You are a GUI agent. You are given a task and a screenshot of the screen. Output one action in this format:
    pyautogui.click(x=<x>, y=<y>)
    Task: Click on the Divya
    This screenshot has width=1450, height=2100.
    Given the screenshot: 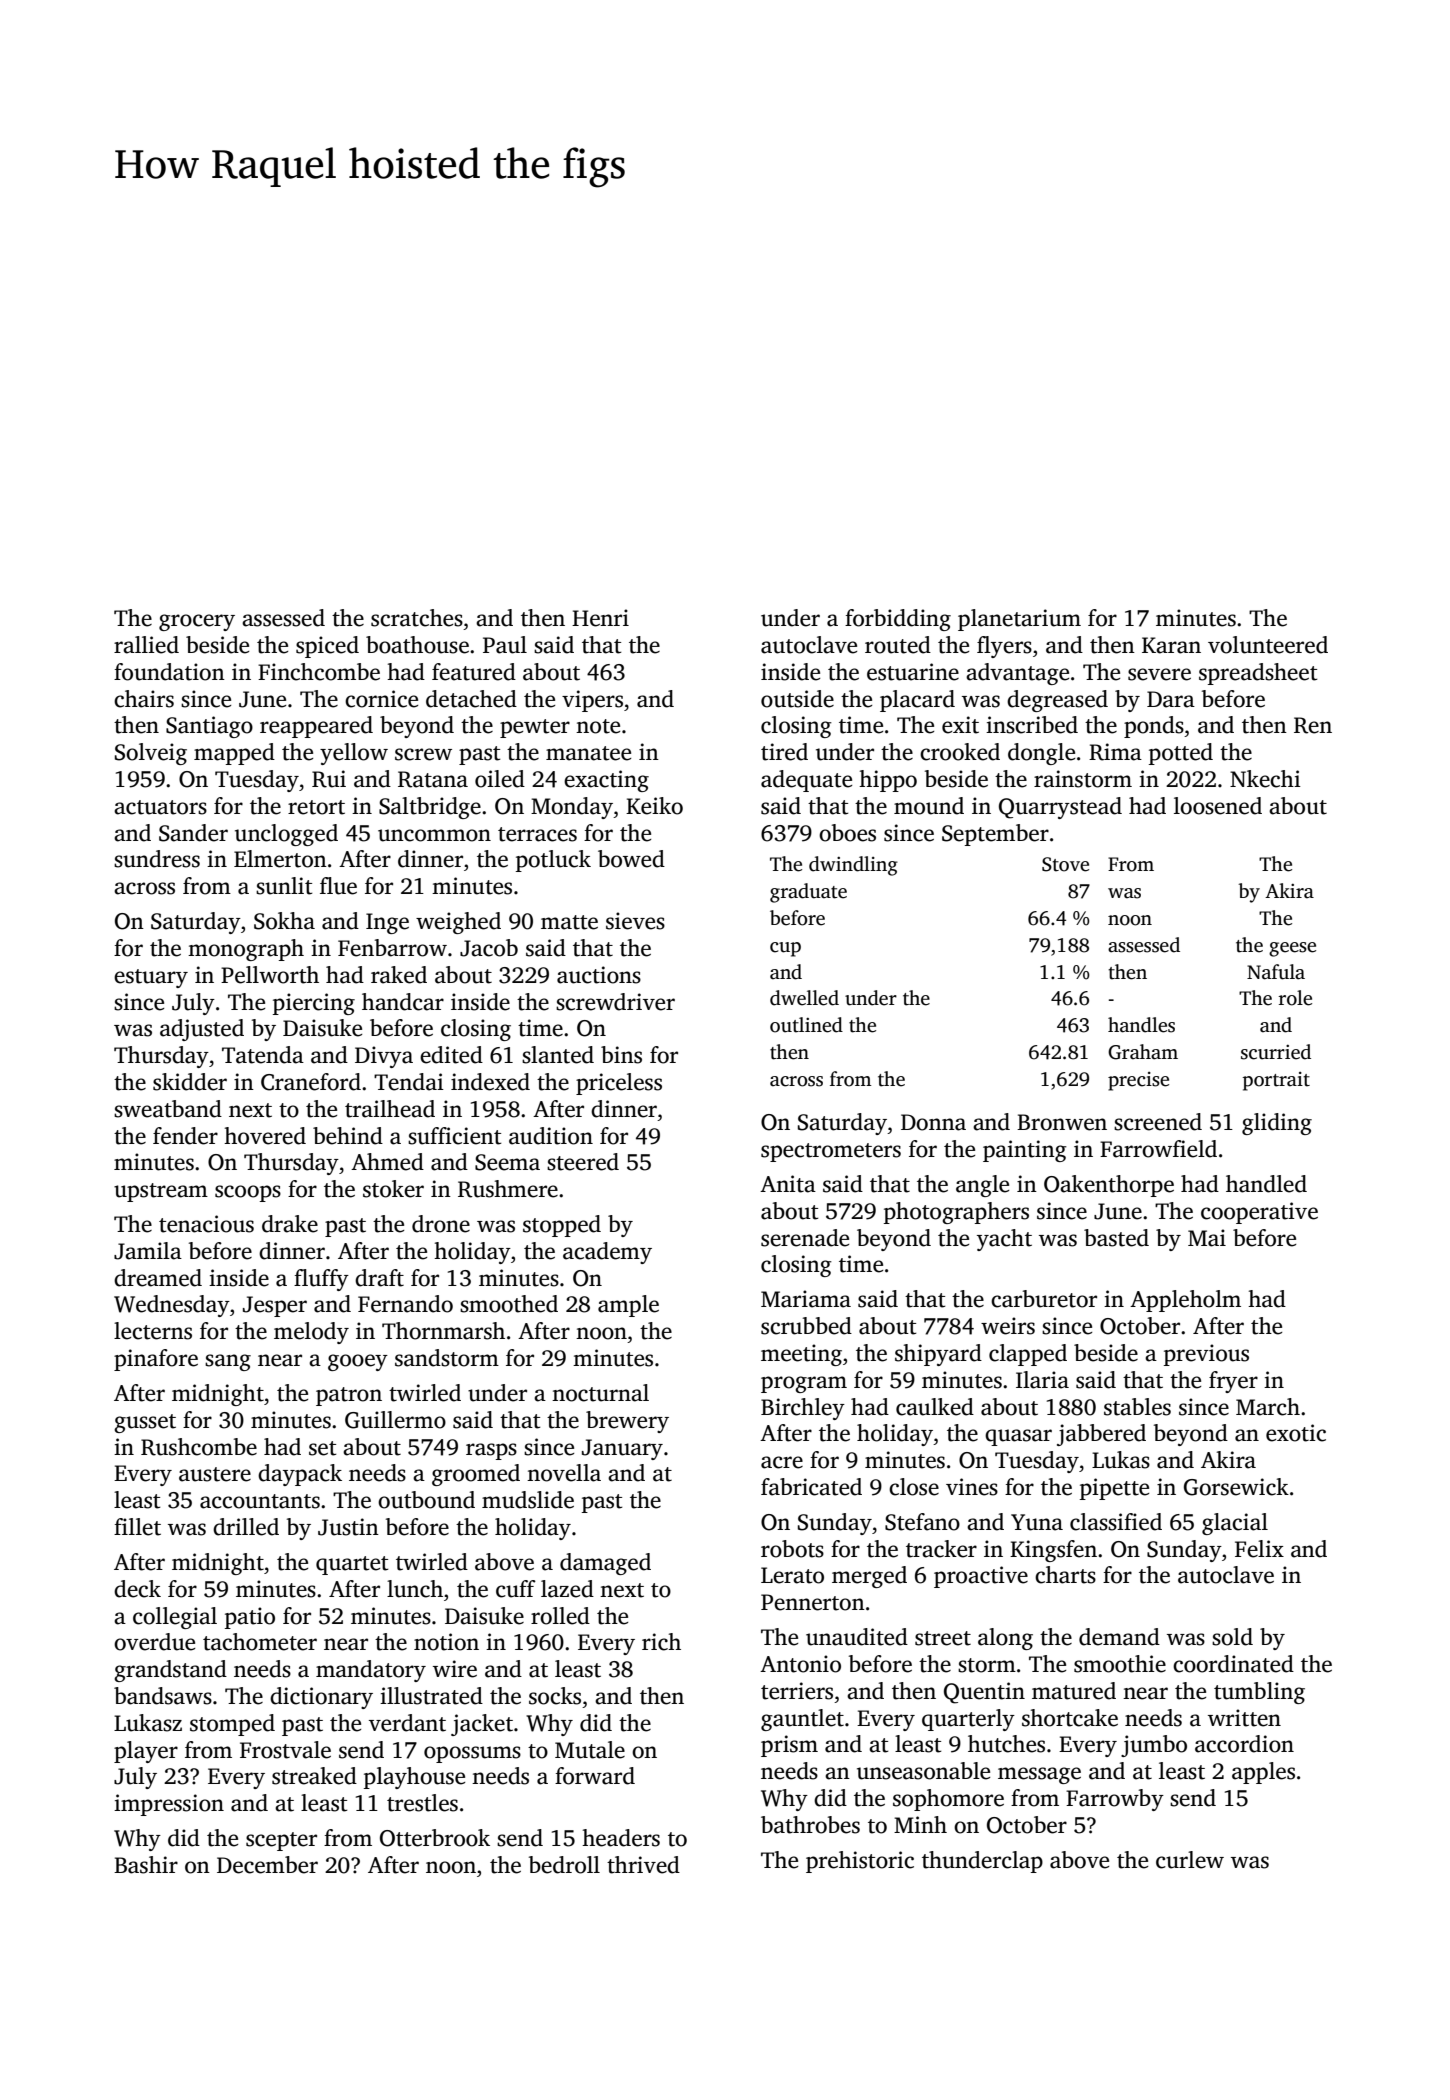 What is the action you would take?
    pyautogui.click(x=384, y=1057)
